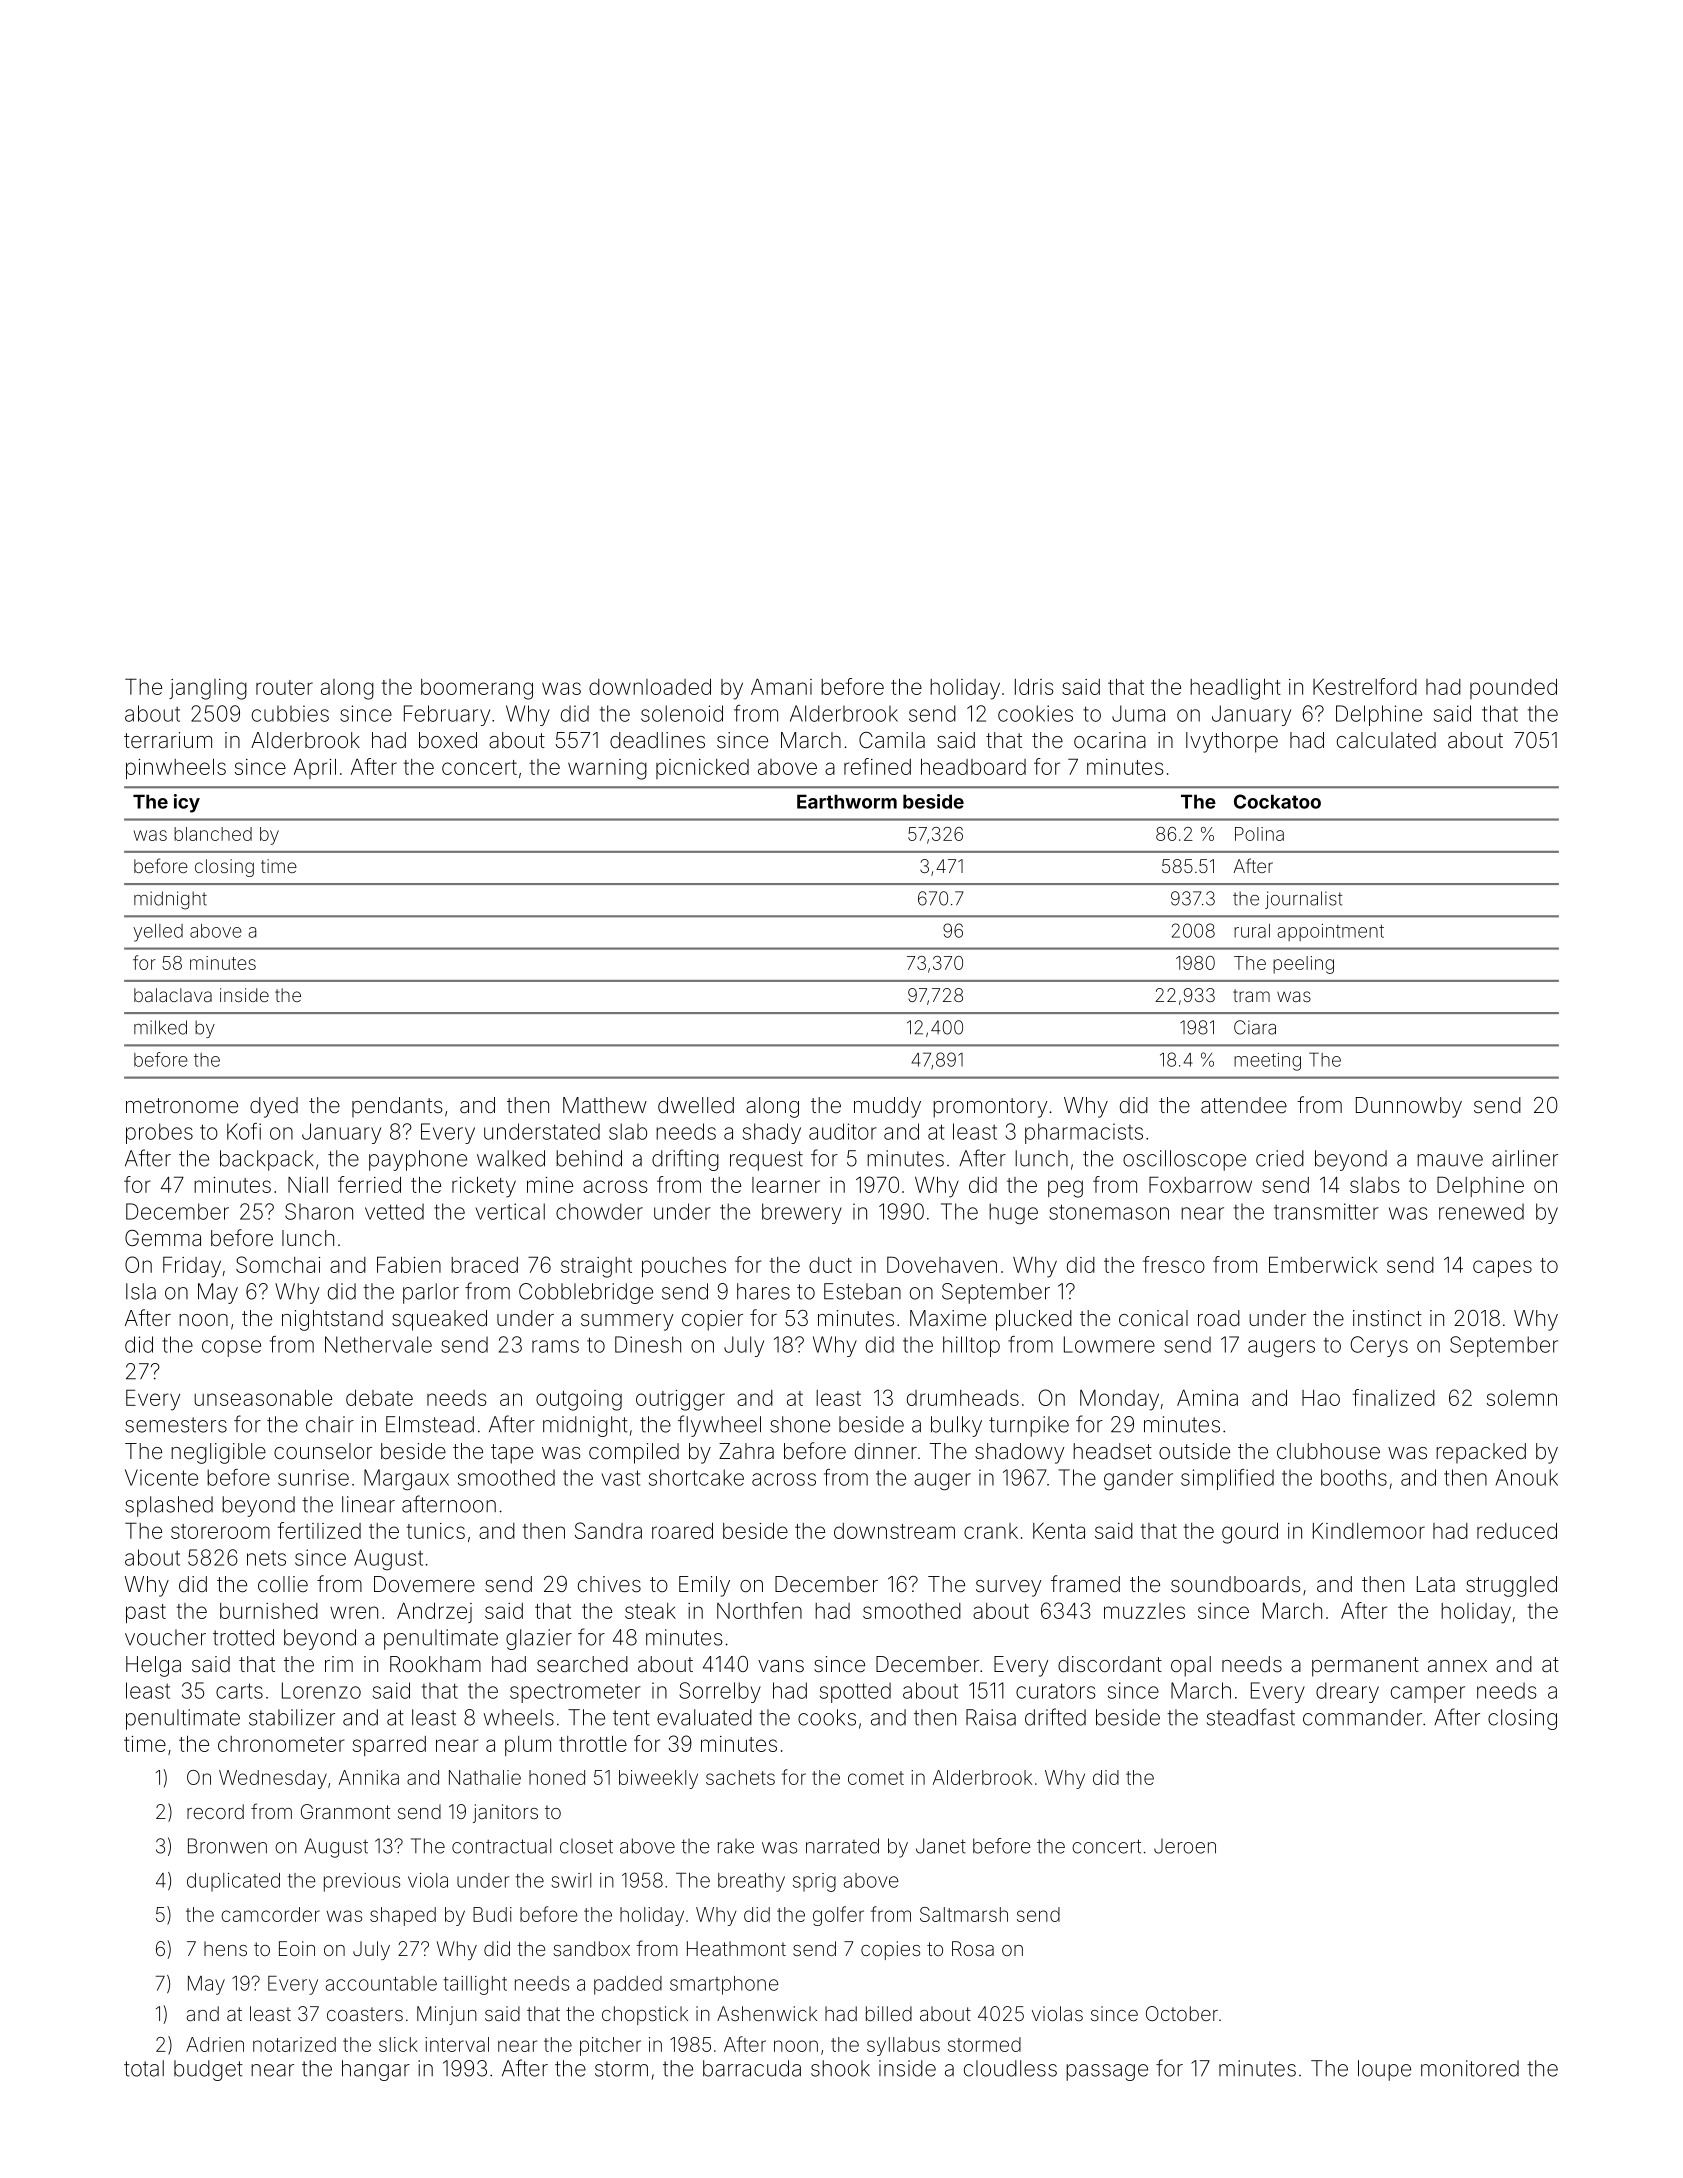 The image size is (1683, 2178). What do you see at coordinates (650, 687) in the screenshot?
I see `downloaded` at bounding box center [650, 687].
